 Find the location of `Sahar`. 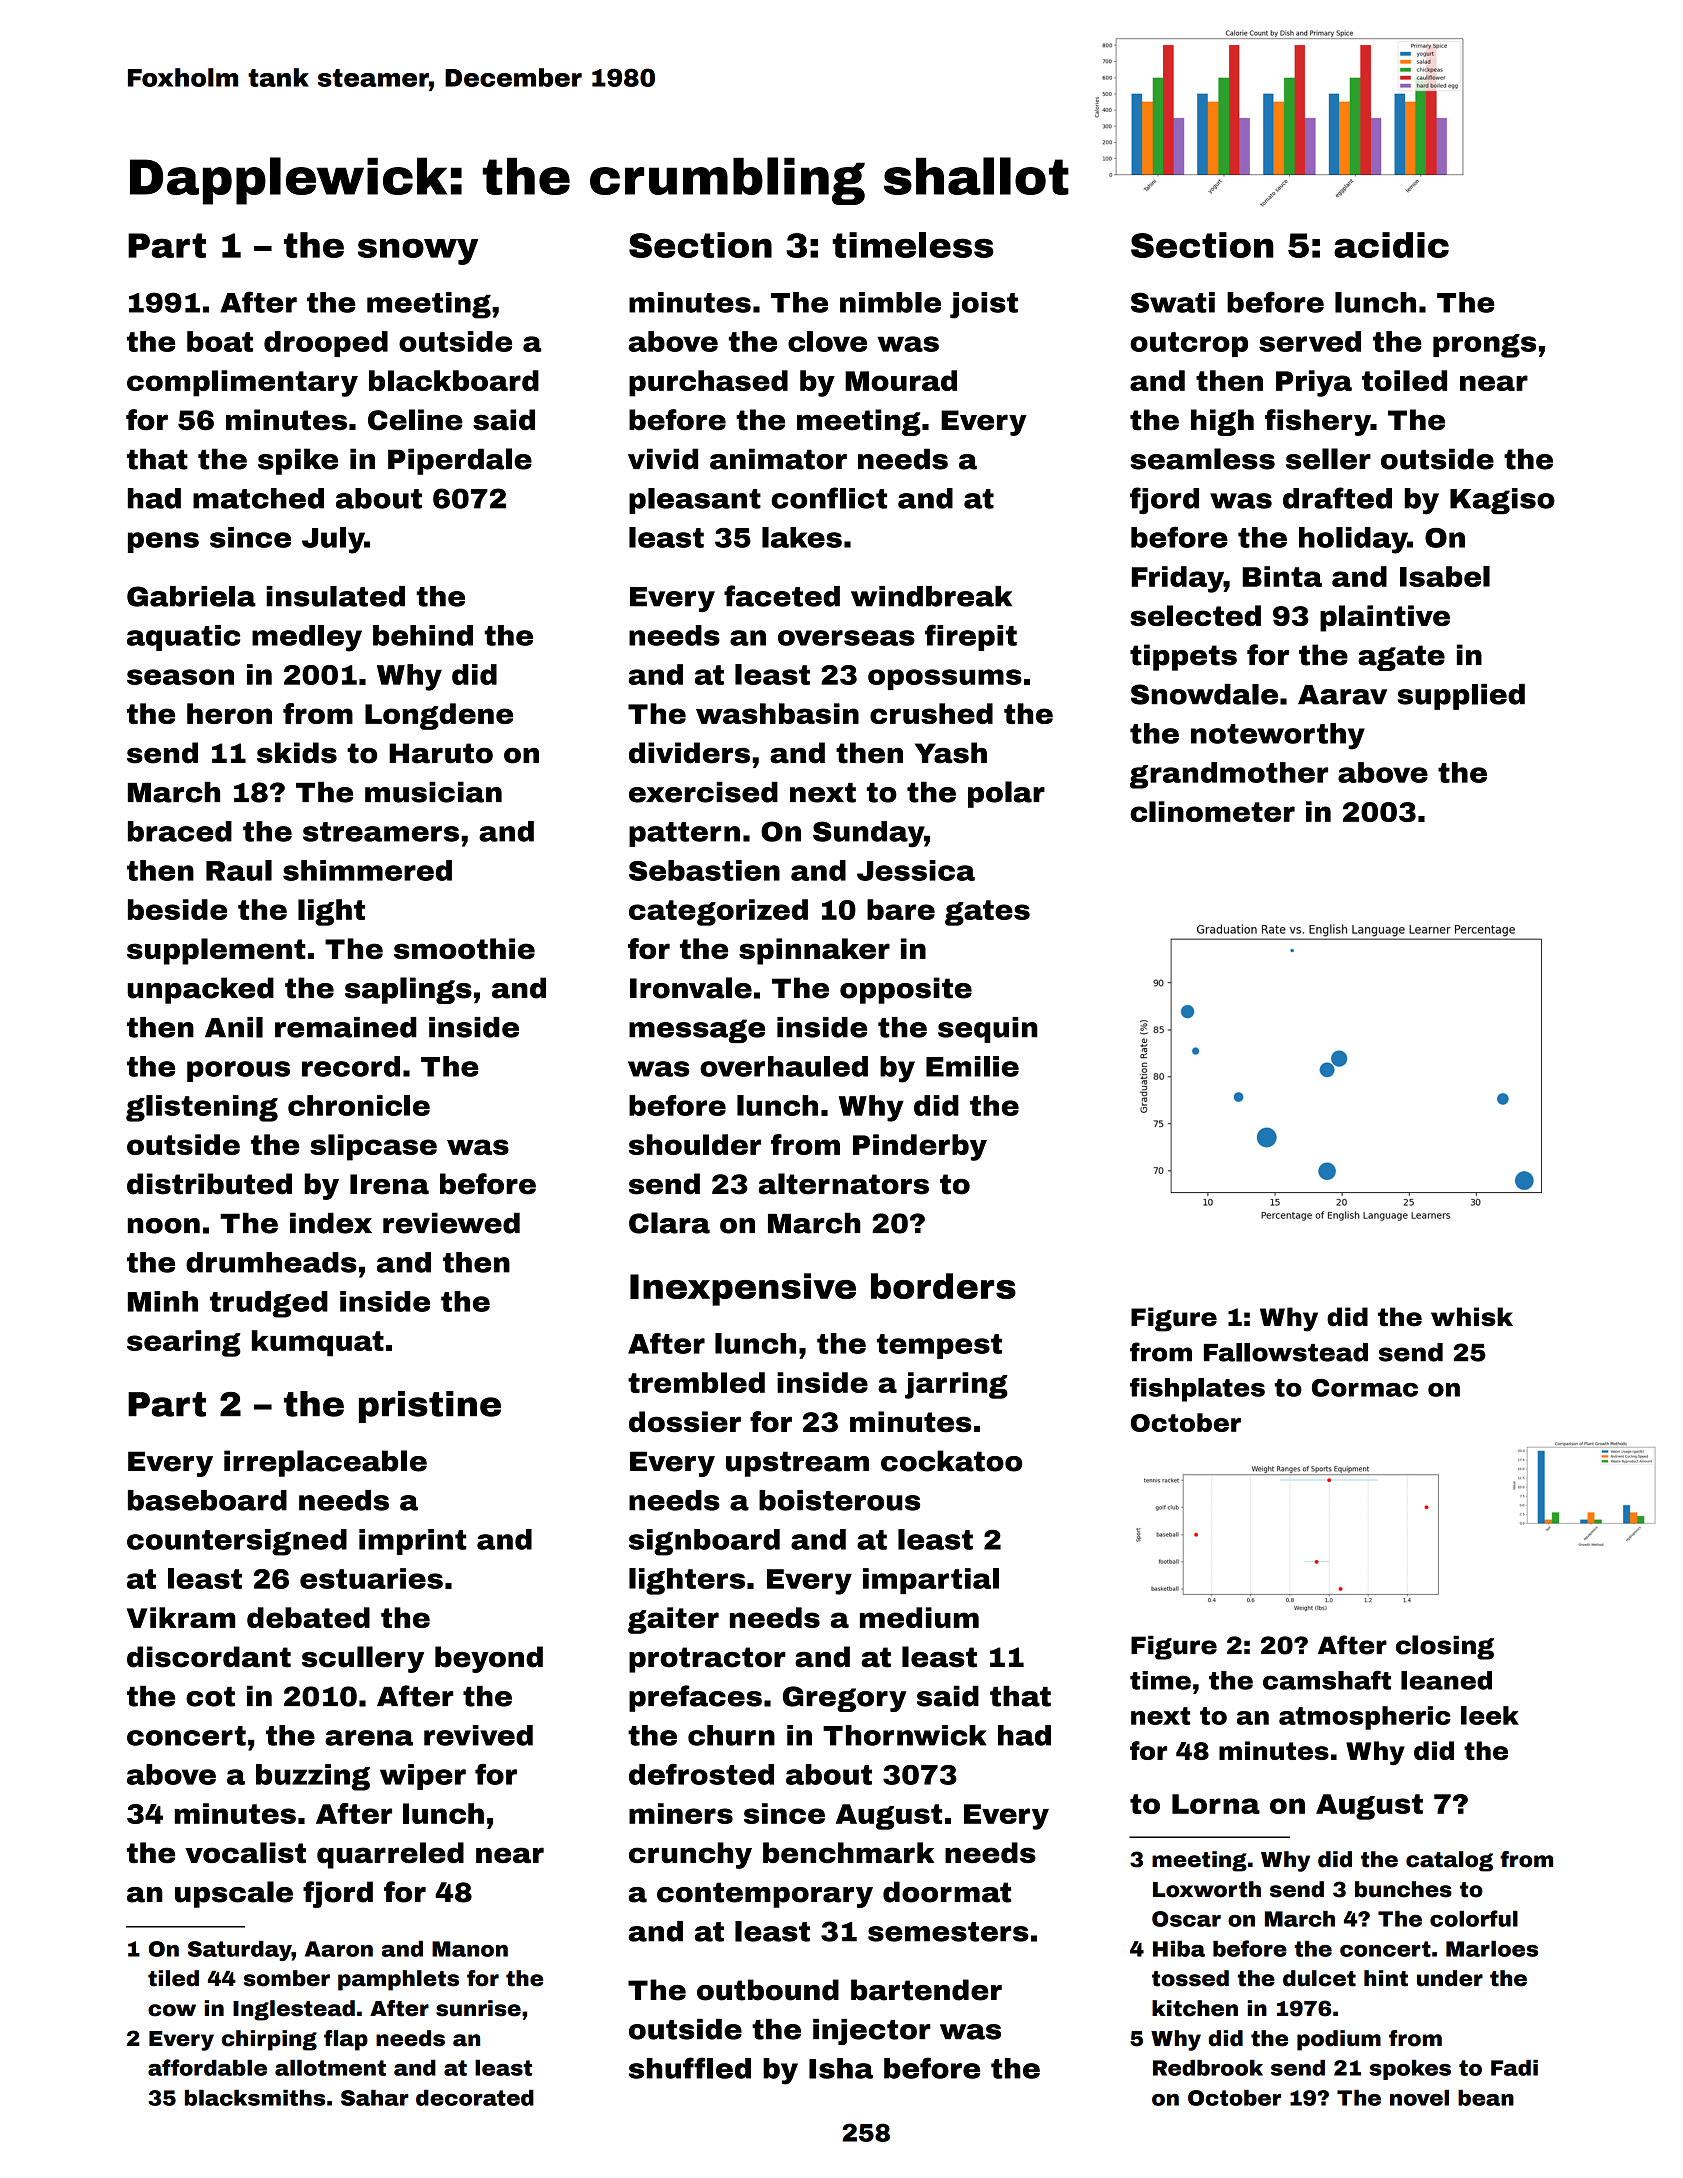

Sahar is located at coordinates (375, 2097).
